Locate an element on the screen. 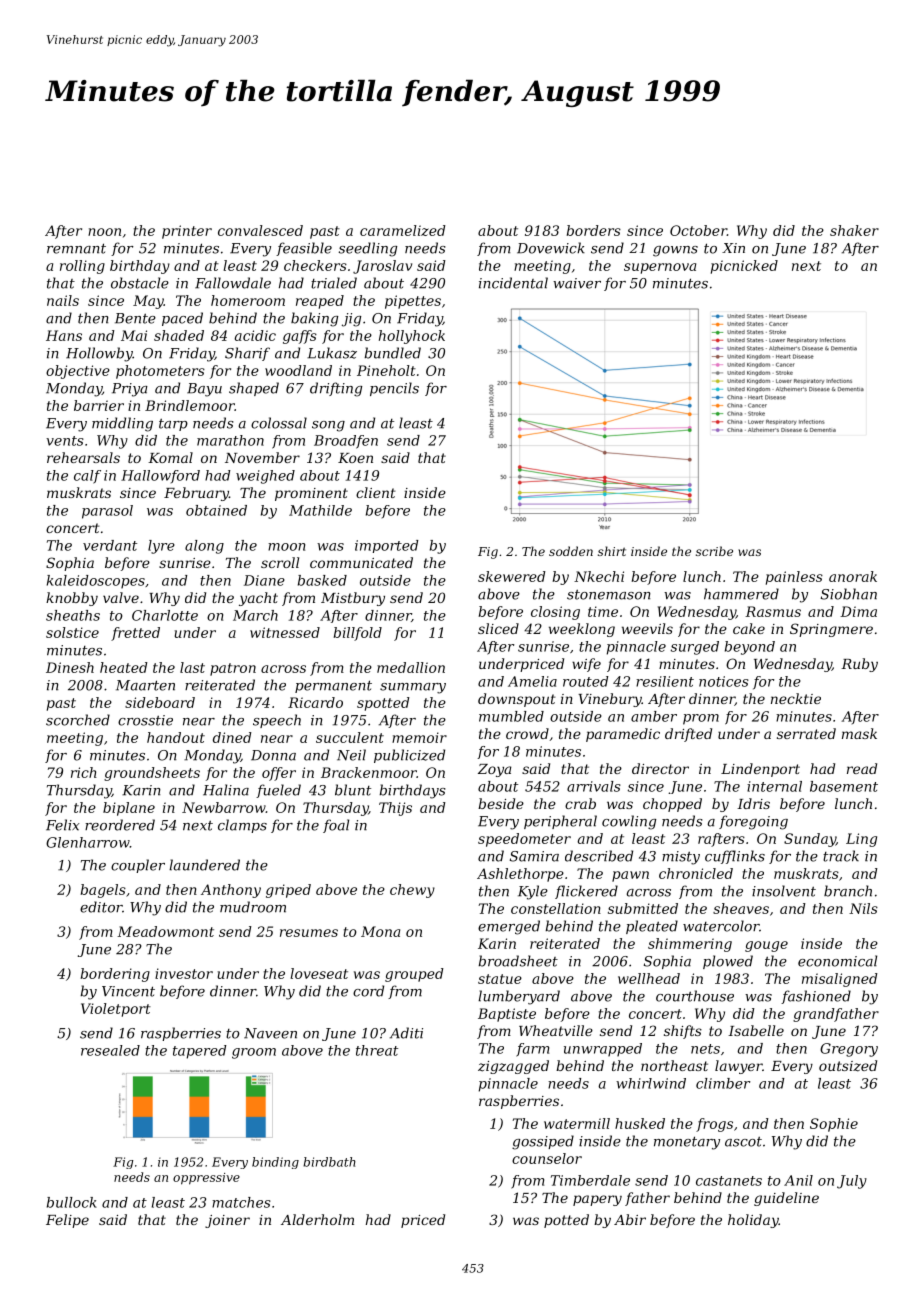  hammered is located at coordinates (741, 594).
